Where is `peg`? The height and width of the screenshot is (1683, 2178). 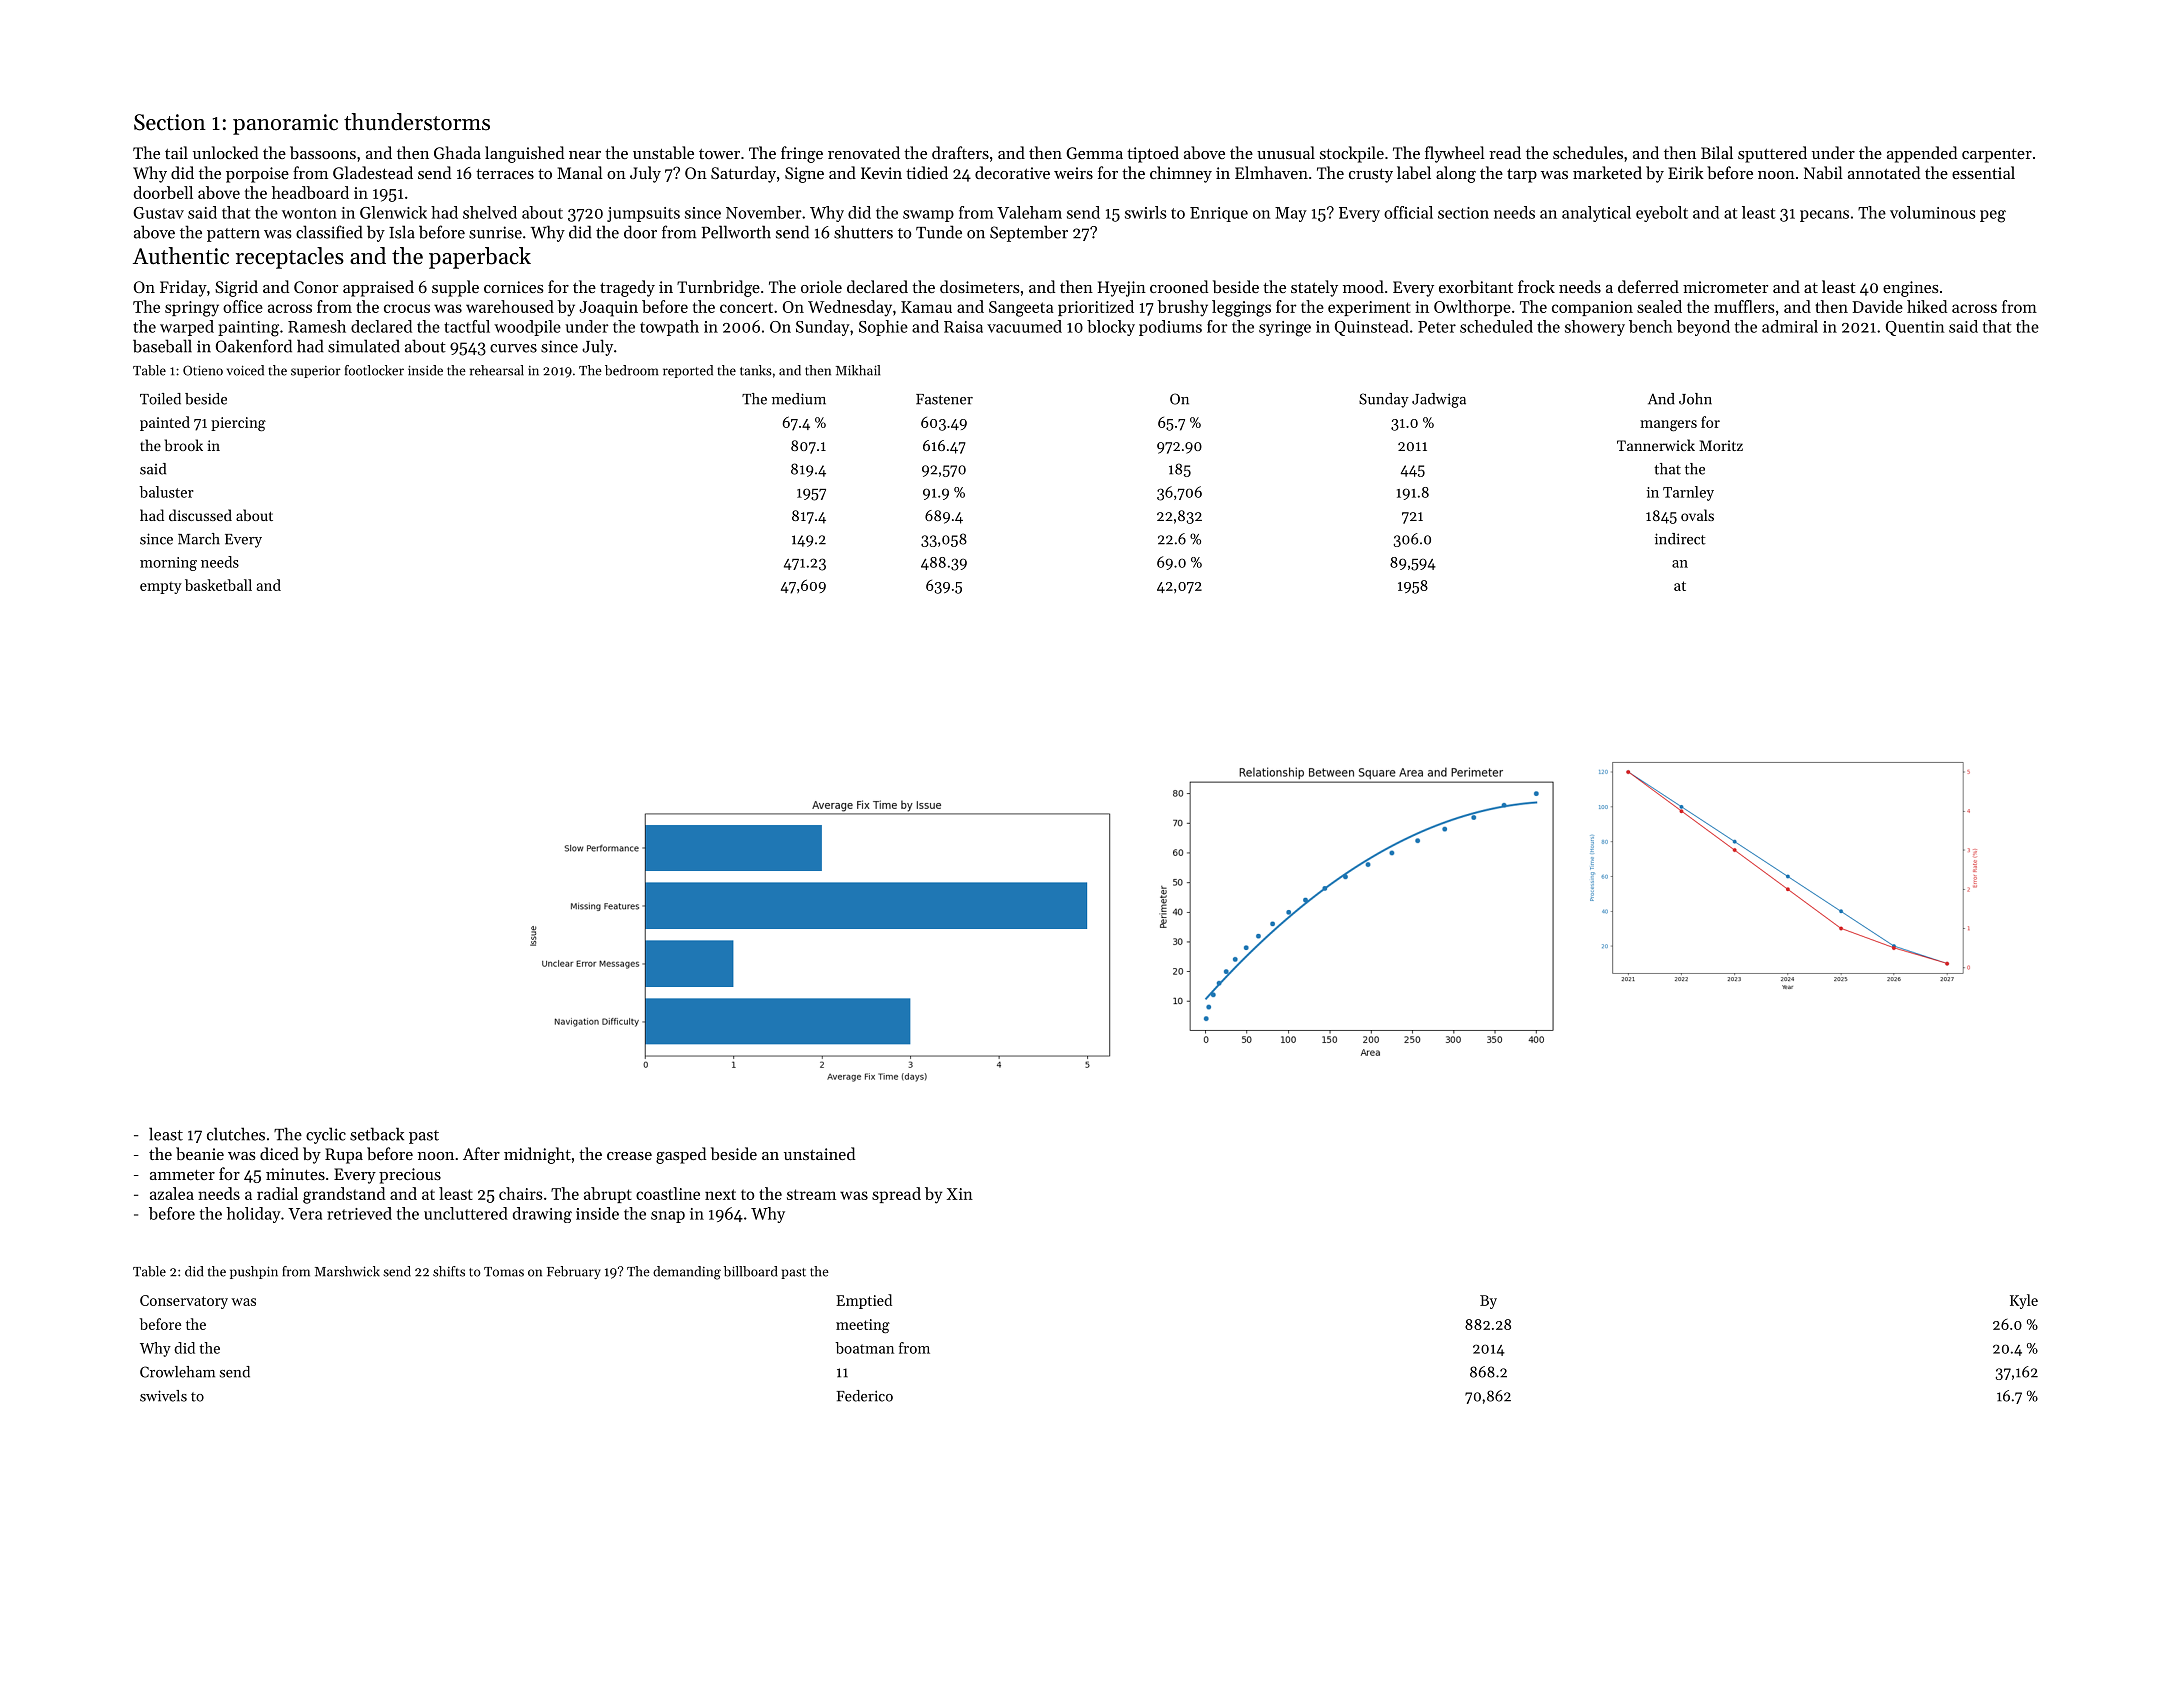 peg is located at coordinates (1993, 216).
